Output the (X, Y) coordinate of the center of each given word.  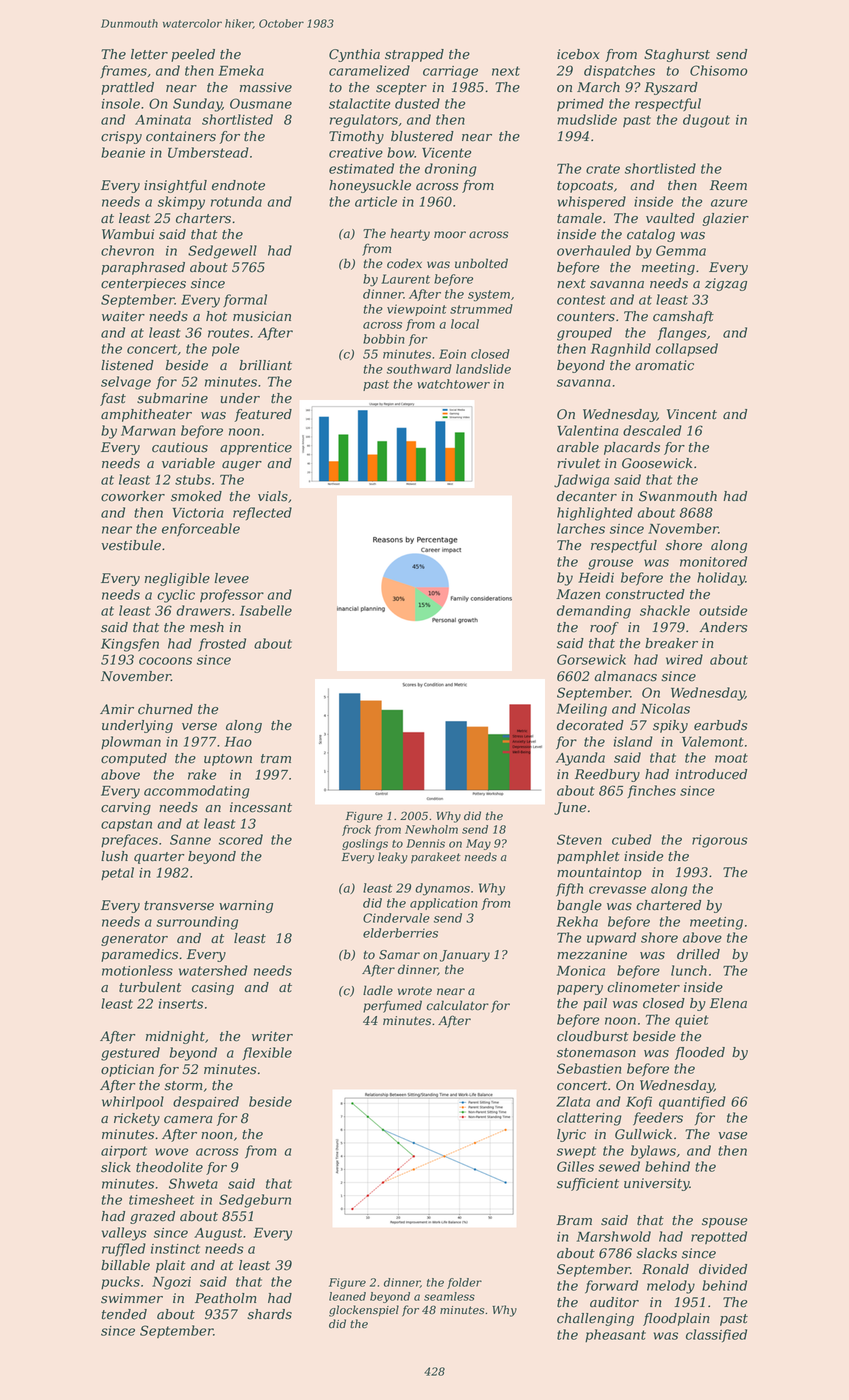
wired (684, 659)
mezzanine (592, 954)
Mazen (578, 594)
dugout (706, 121)
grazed (152, 1217)
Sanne (190, 839)
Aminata (163, 120)
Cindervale (396, 918)
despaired (206, 1103)
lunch (689, 970)
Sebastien (589, 1068)
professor (232, 595)
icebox (578, 54)
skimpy (181, 203)
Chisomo (718, 70)
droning (451, 170)
